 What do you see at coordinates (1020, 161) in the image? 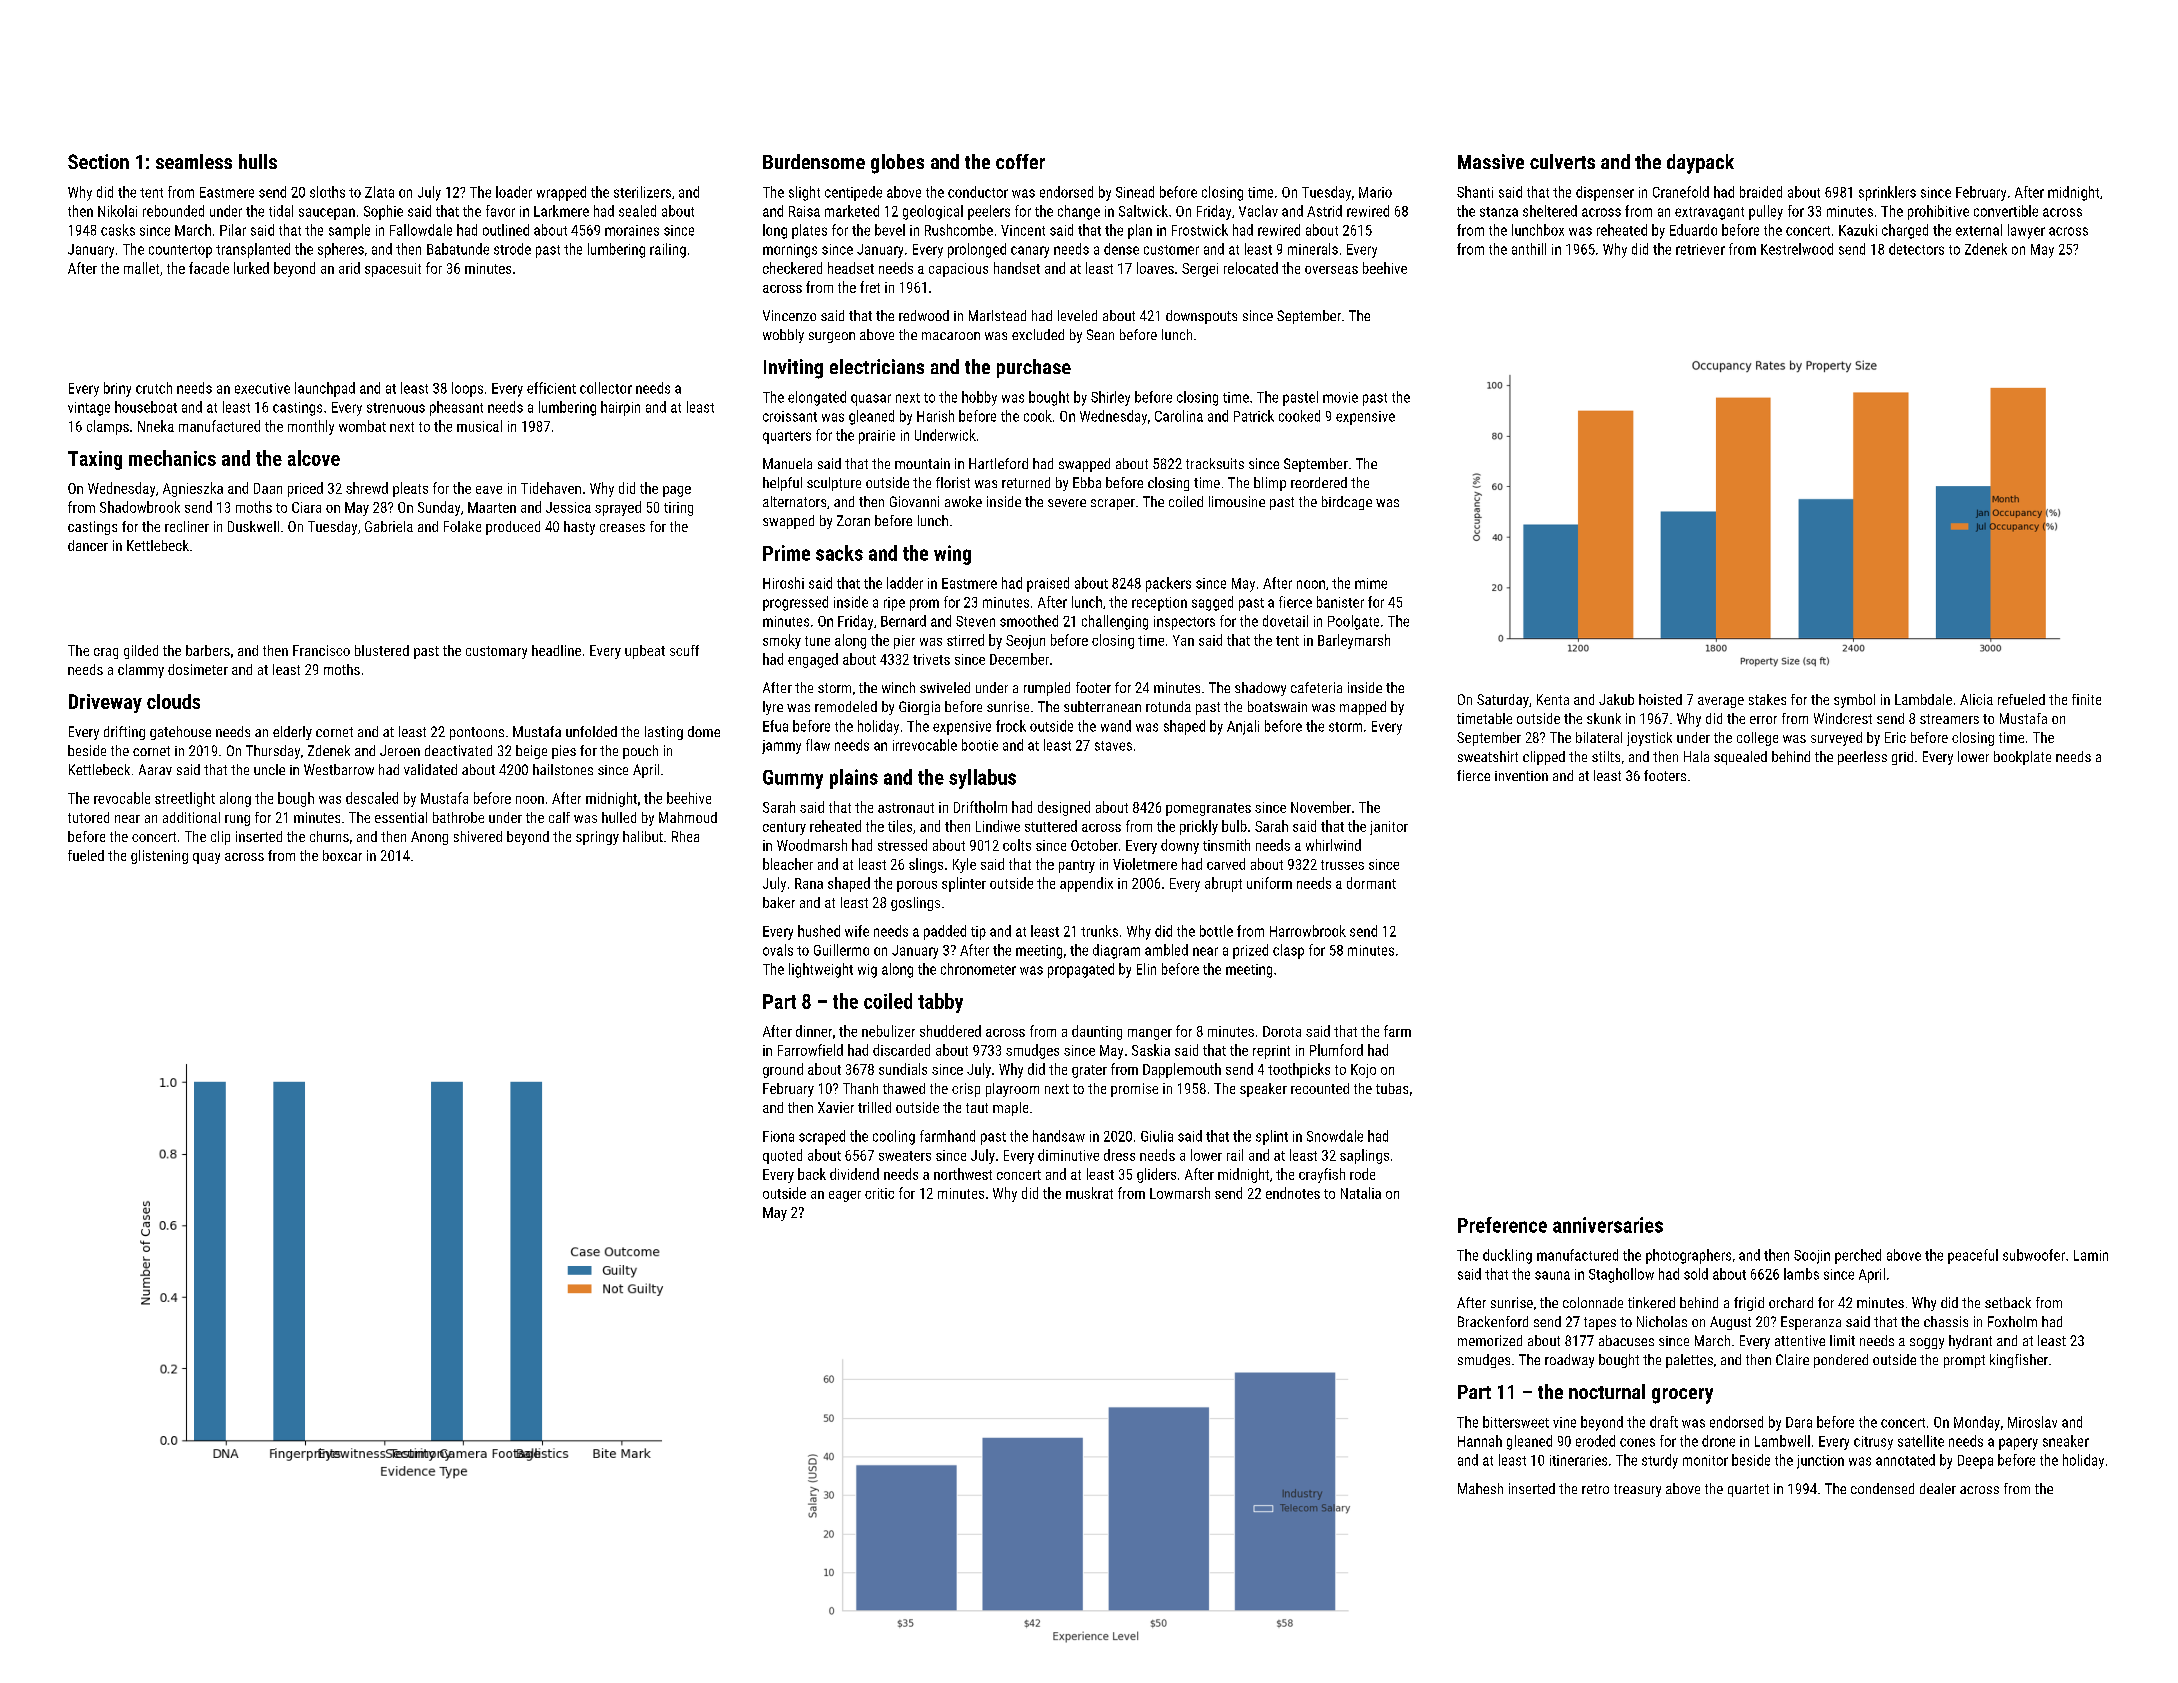
I see `coffer` at bounding box center [1020, 161].
